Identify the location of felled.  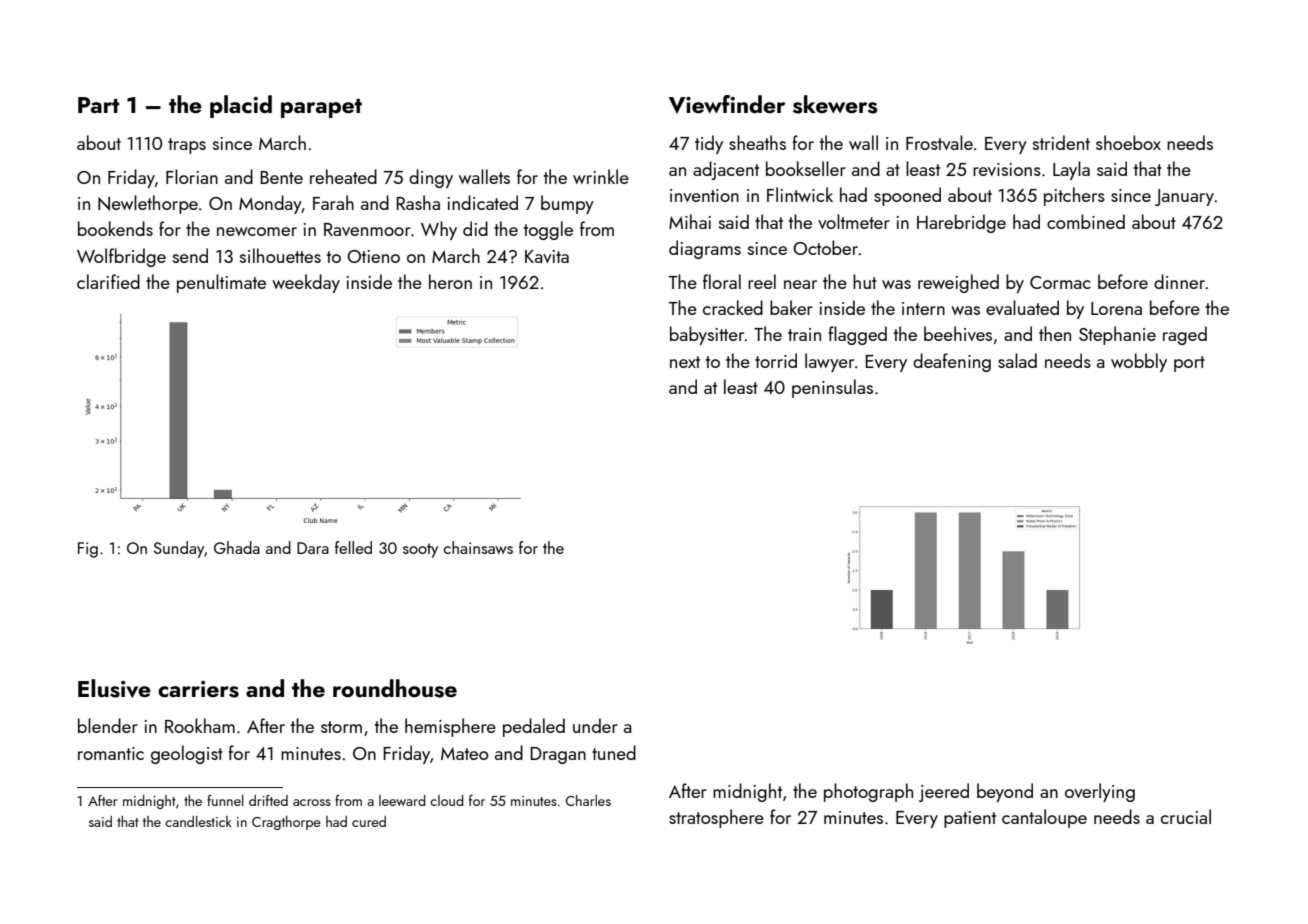
(353, 547).
